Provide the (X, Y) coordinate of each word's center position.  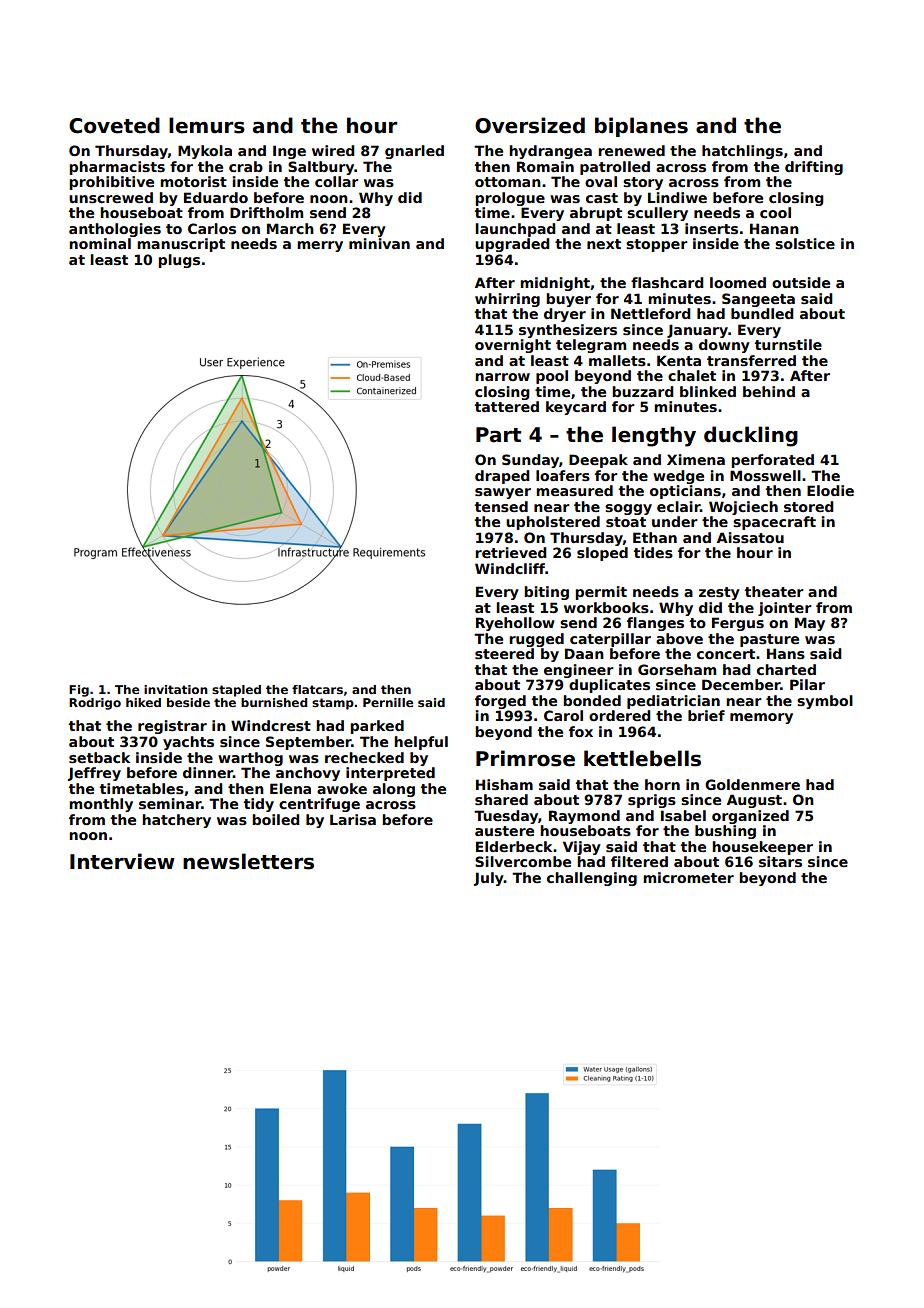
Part (498, 435)
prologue (510, 199)
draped (502, 477)
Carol (563, 715)
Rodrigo (95, 704)
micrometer (688, 877)
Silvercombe (523, 861)
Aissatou (750, 537)
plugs (179, 261)
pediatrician (673, 702)
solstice (805, 243)
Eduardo (216, 197)
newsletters (248, 861)
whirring (507, 300)
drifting (814, 168)
